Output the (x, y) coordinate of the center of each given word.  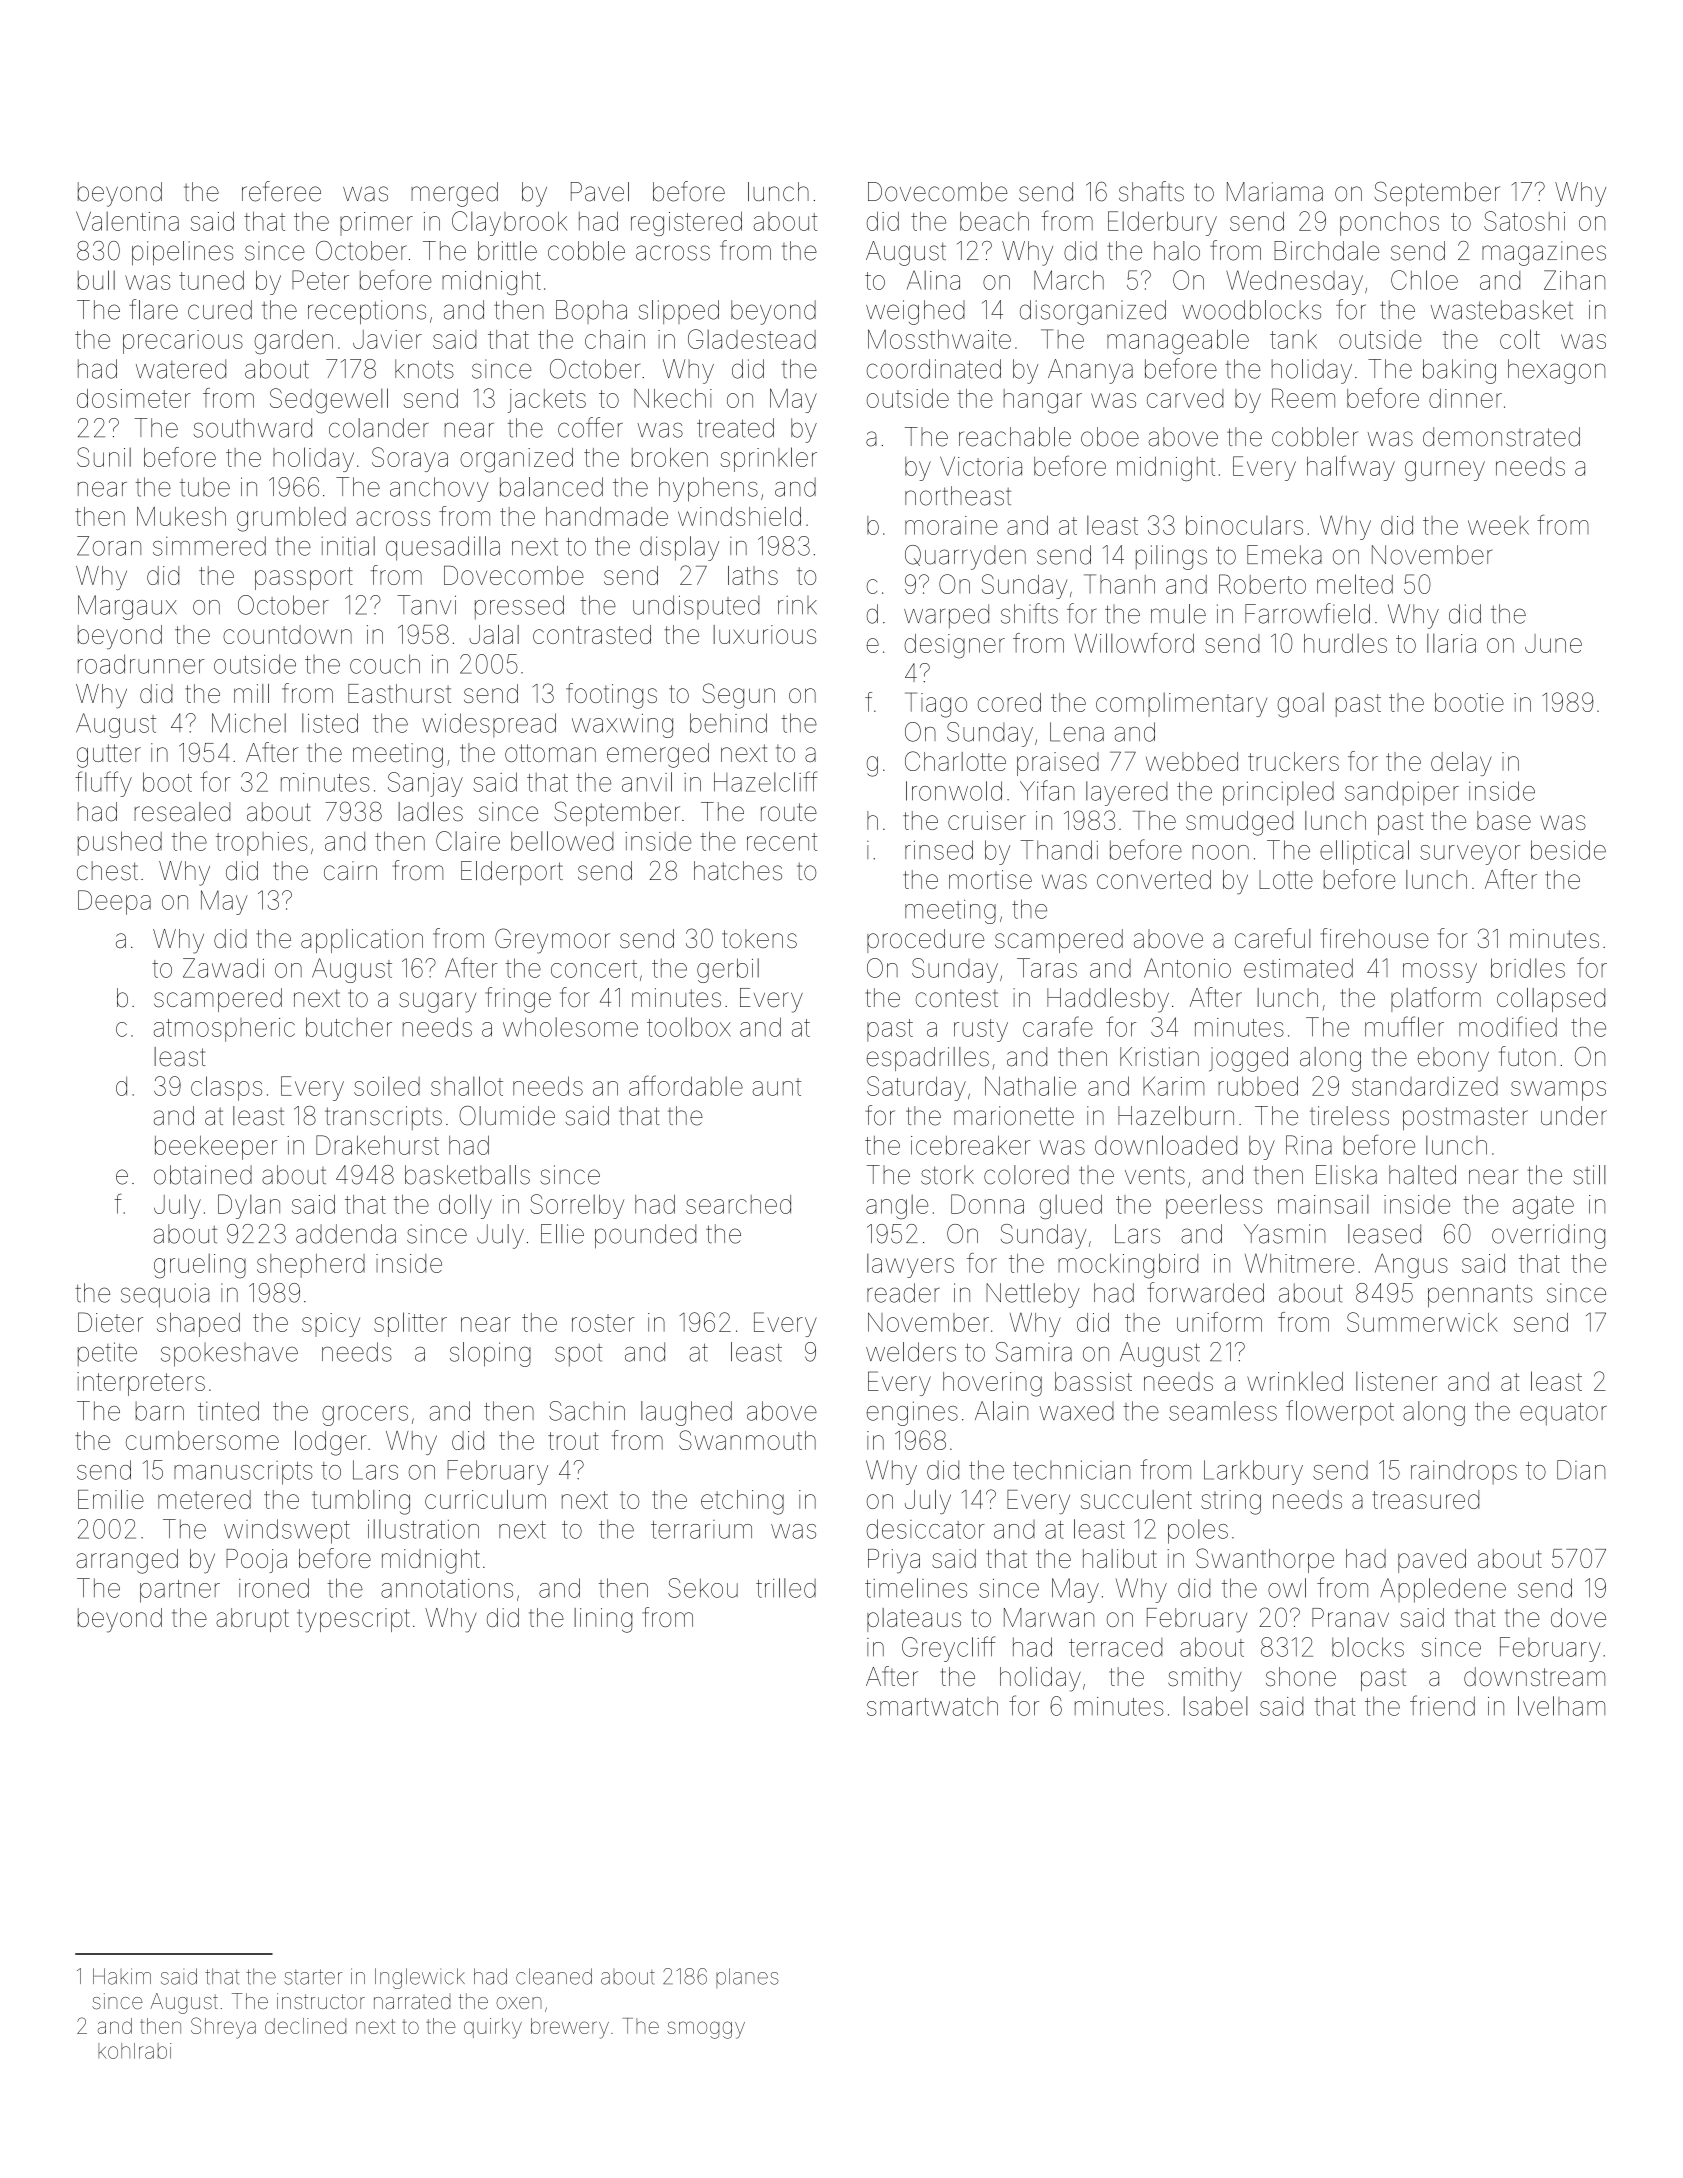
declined (305, 2026)
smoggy (706, 2030)
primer (376, 224)
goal (1300, 705)
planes (747, 1978)
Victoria (981, 466)
